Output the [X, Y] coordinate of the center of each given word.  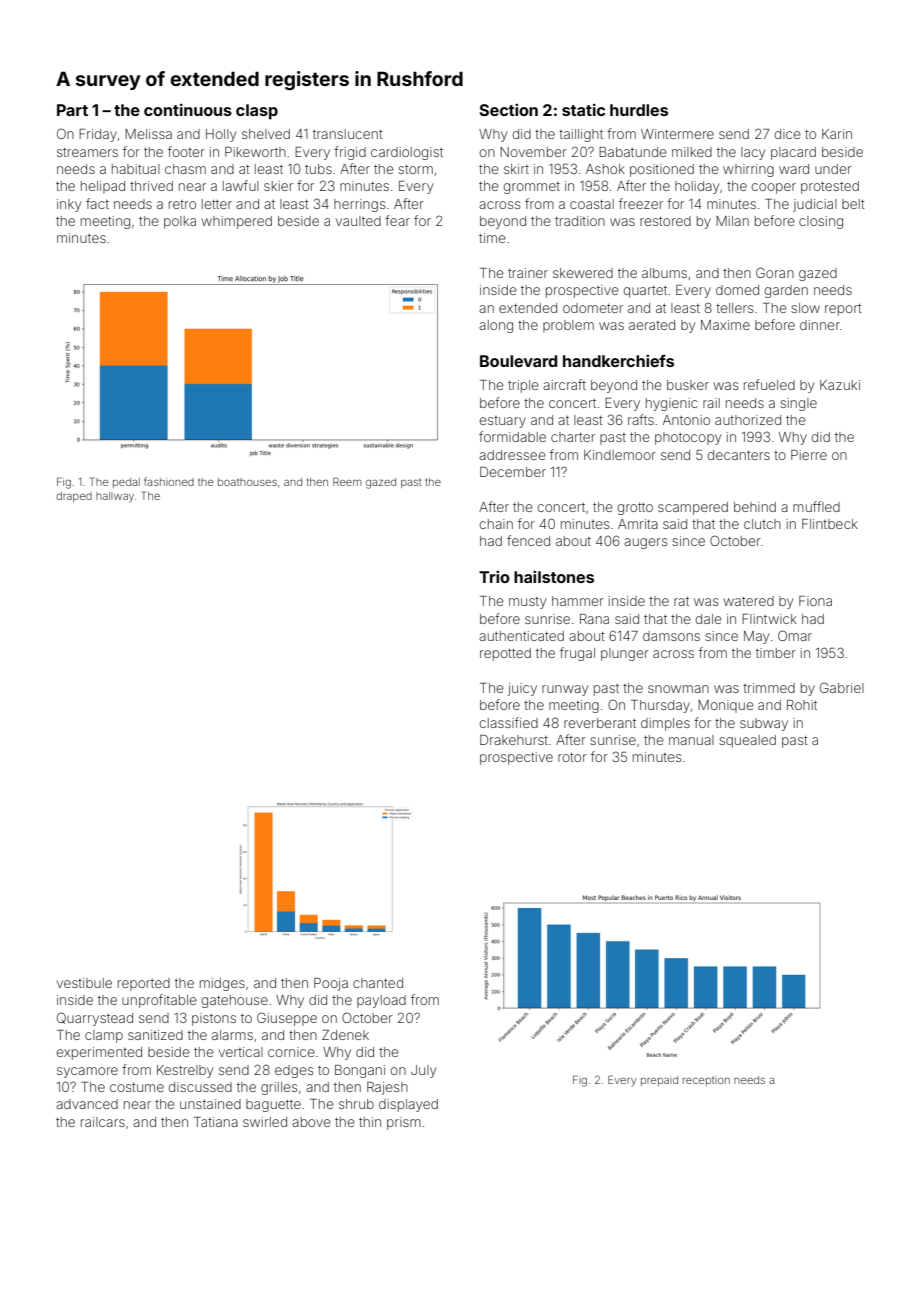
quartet [645, 291]
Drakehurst [514, 740]
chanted [378, 983]
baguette [273, 1105]
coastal [592, 204]
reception [706, 1081]
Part [72, 110]
